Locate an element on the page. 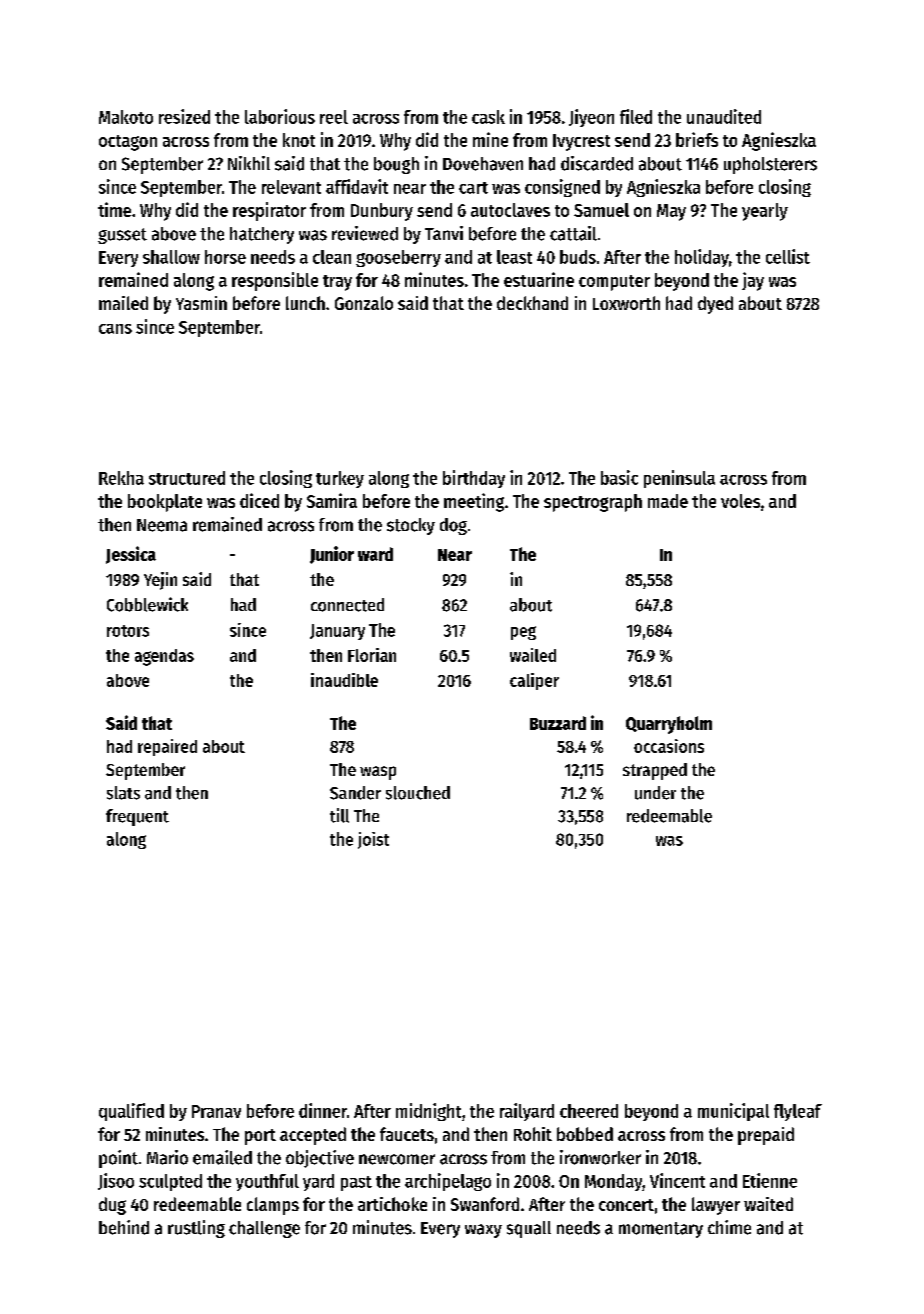 The image size is (924, 1314). birthday is located at coordinates (474, 479).
